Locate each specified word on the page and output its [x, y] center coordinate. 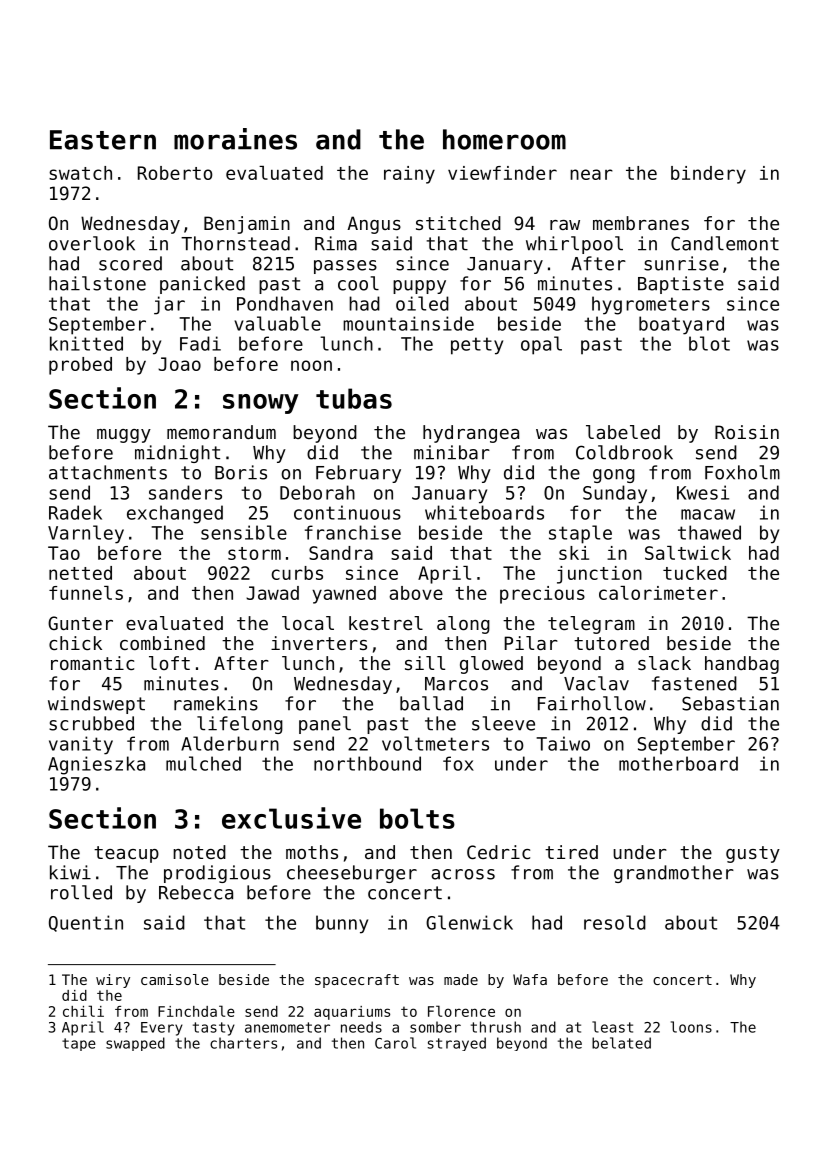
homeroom [504, 139]
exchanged [175, 514]
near [591, 174]
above [416, 593]
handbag [742, 665]
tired [571, 852]
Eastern [103, 140]
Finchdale [196, 1011]
